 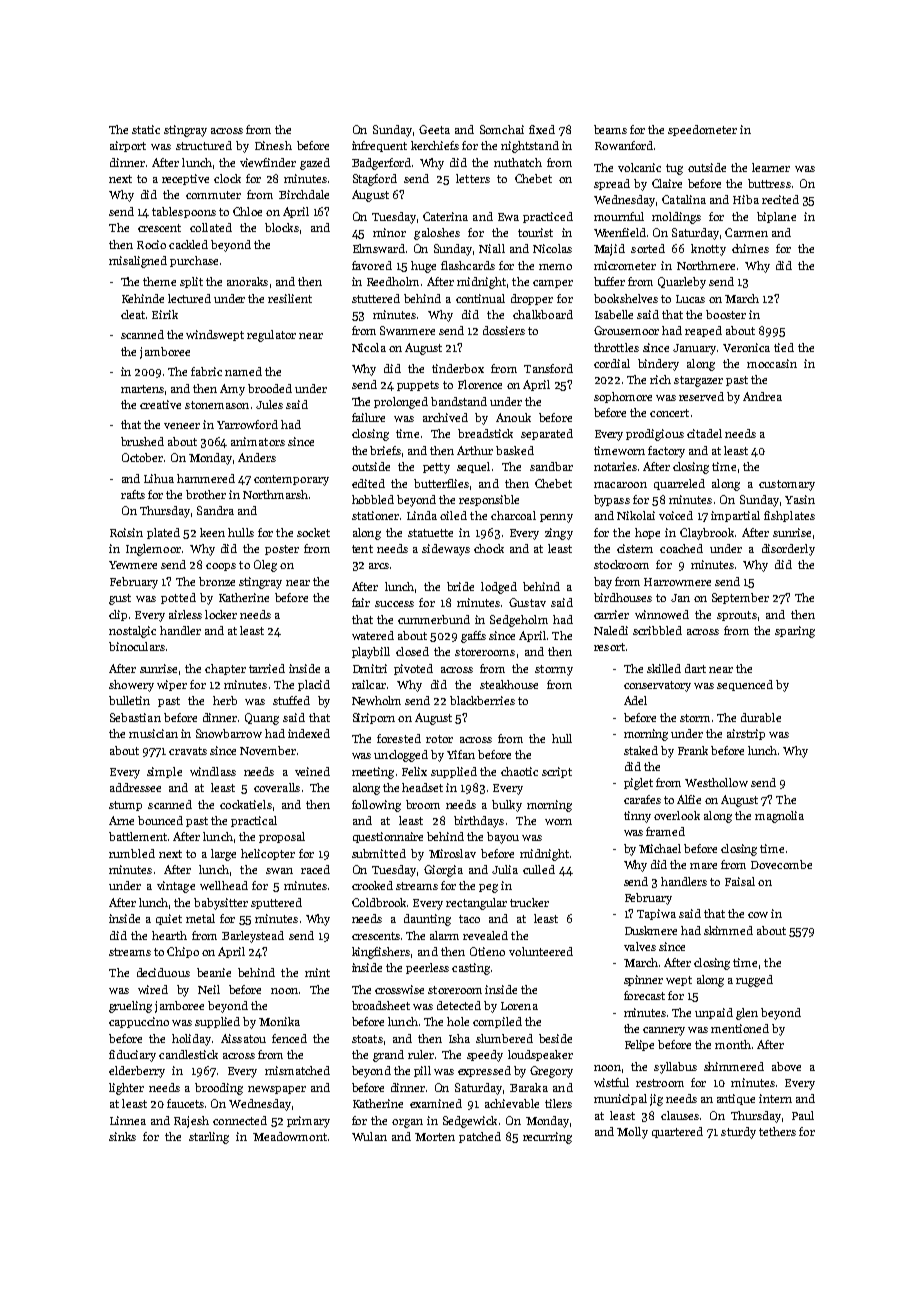 I want to click on Inglemoor, so click(x=153, y=550).
